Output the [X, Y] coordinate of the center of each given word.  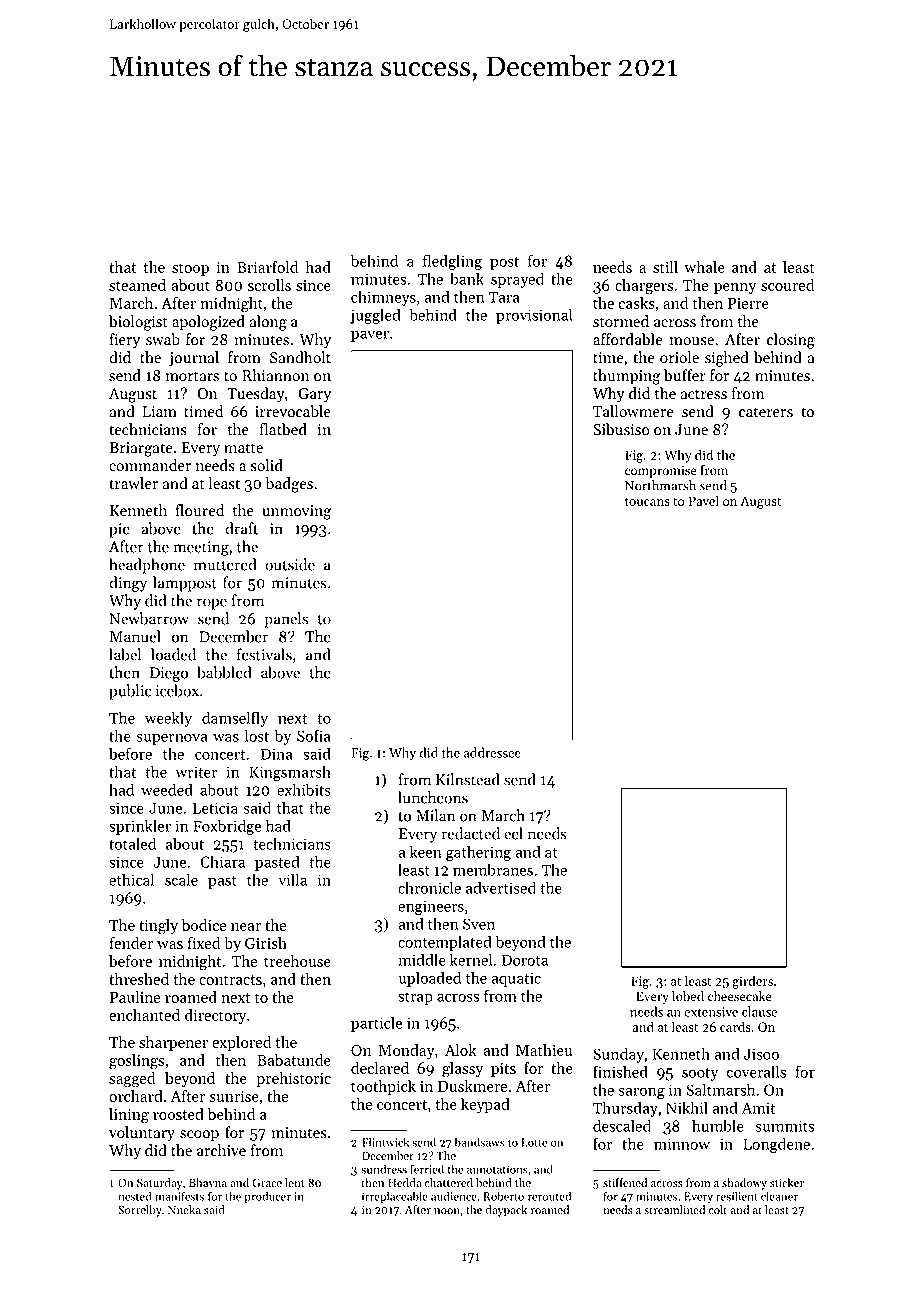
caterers [766, 412]
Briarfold [267, 267]
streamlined [674, 1209]
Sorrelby [140, 1211]
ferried [427, 1169]
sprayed [517, 280]
